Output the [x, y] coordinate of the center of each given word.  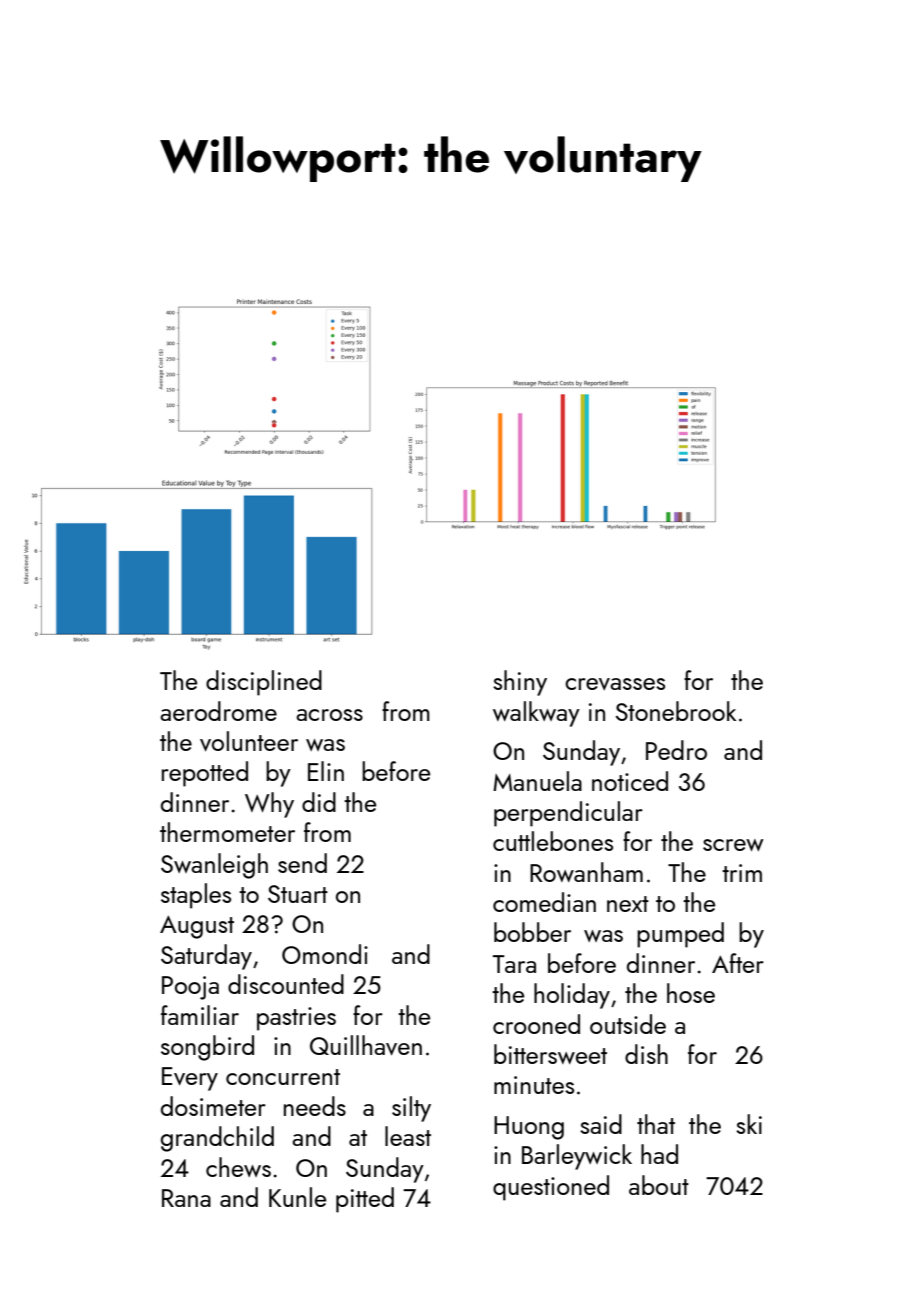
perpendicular [568, 814]
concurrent [283, 1077]
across [329, 715]
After [738, 963]
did [319, 802]
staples [196, 896]
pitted [365, 1200]
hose [691, 993]
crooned [536, 1024]
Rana [186, 1198]
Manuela [537, 781]
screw [733, 845]
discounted [286, 984]
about [659, 1185]
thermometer [227, 832]
